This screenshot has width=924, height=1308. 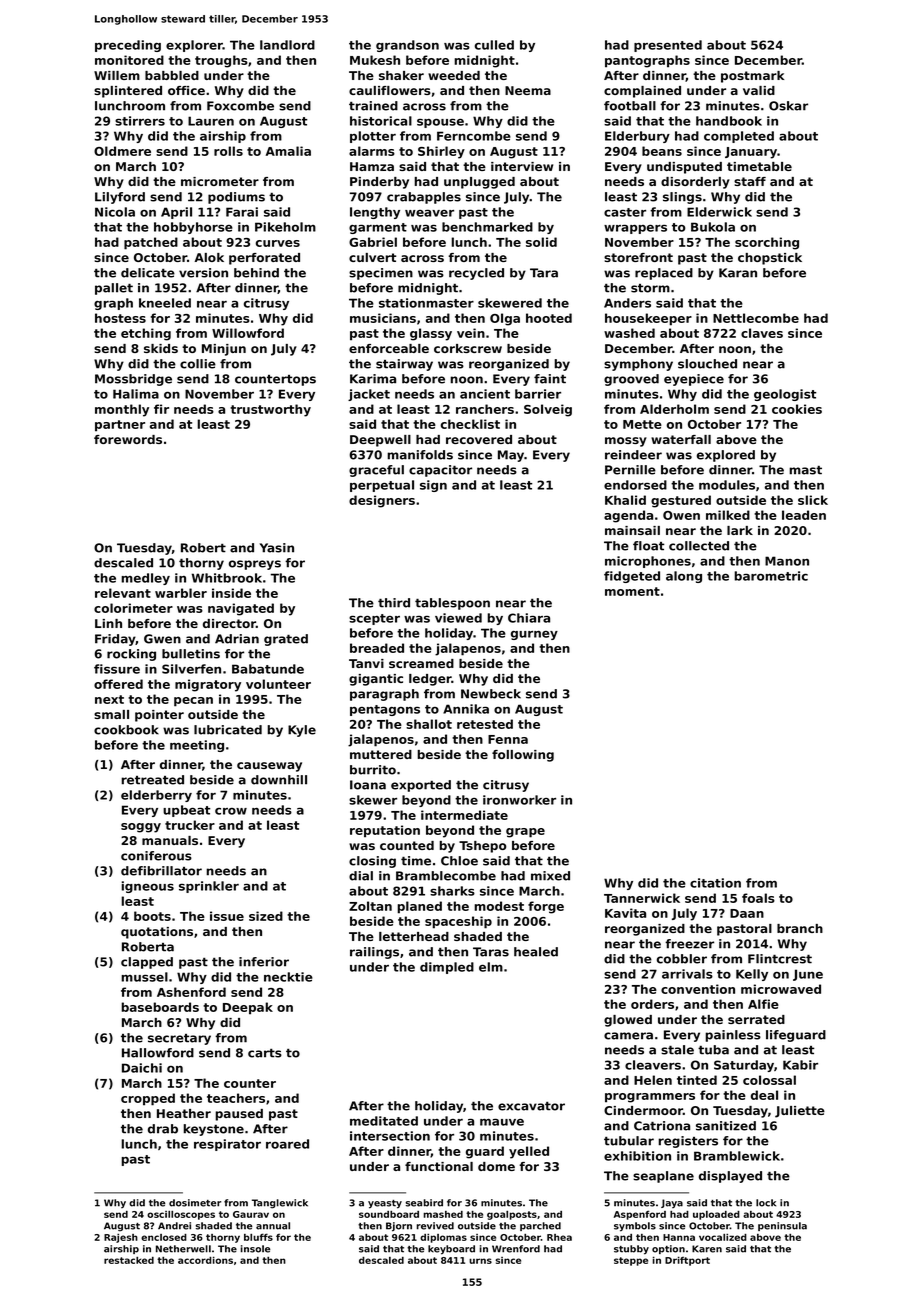 What do you see at coordinates (687, 1261) in the screenshot?
I see `Driftport` at bounding box center [687, 1261].
